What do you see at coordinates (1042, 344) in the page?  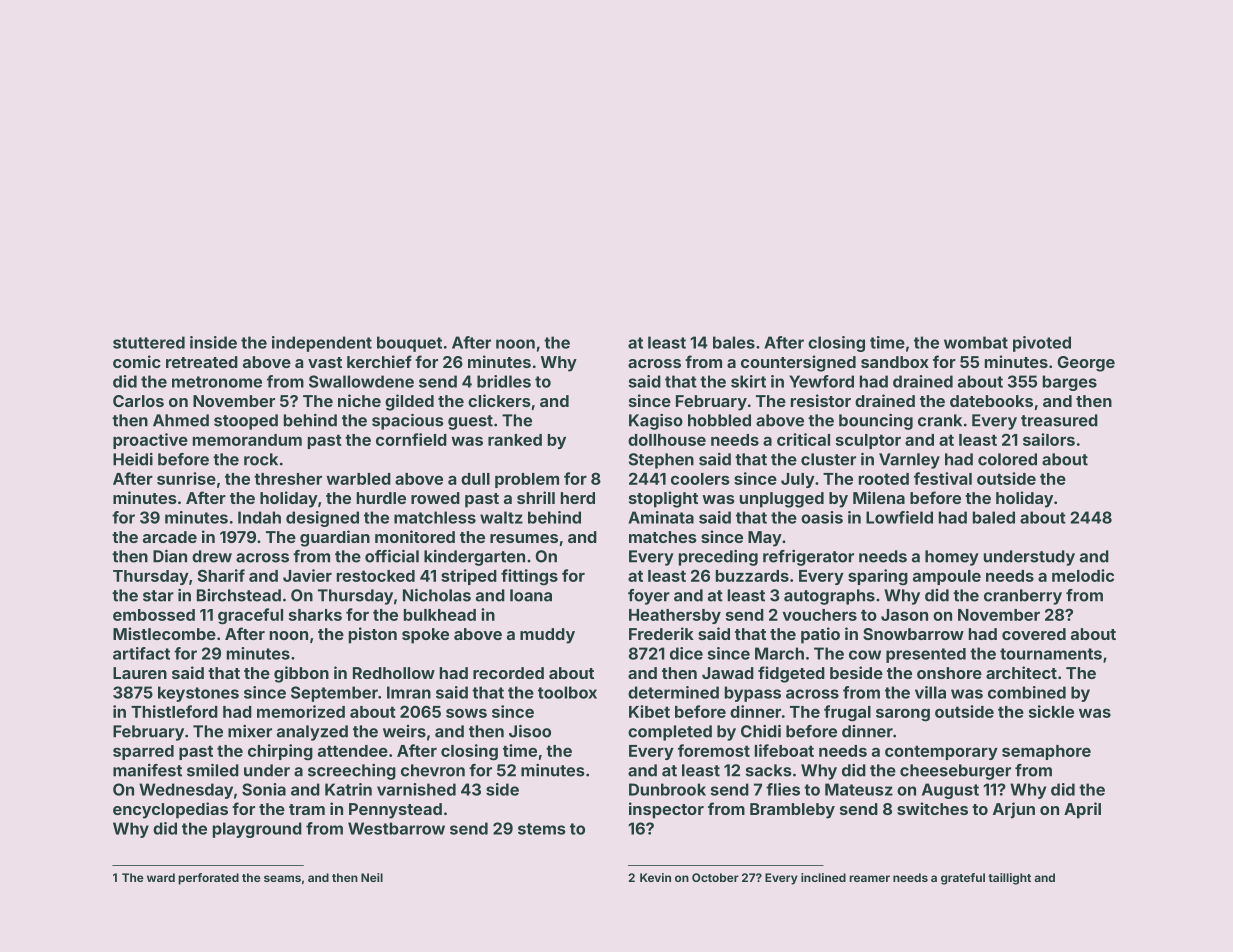 I see `pivoted` at bounding box center [1042, 344].
